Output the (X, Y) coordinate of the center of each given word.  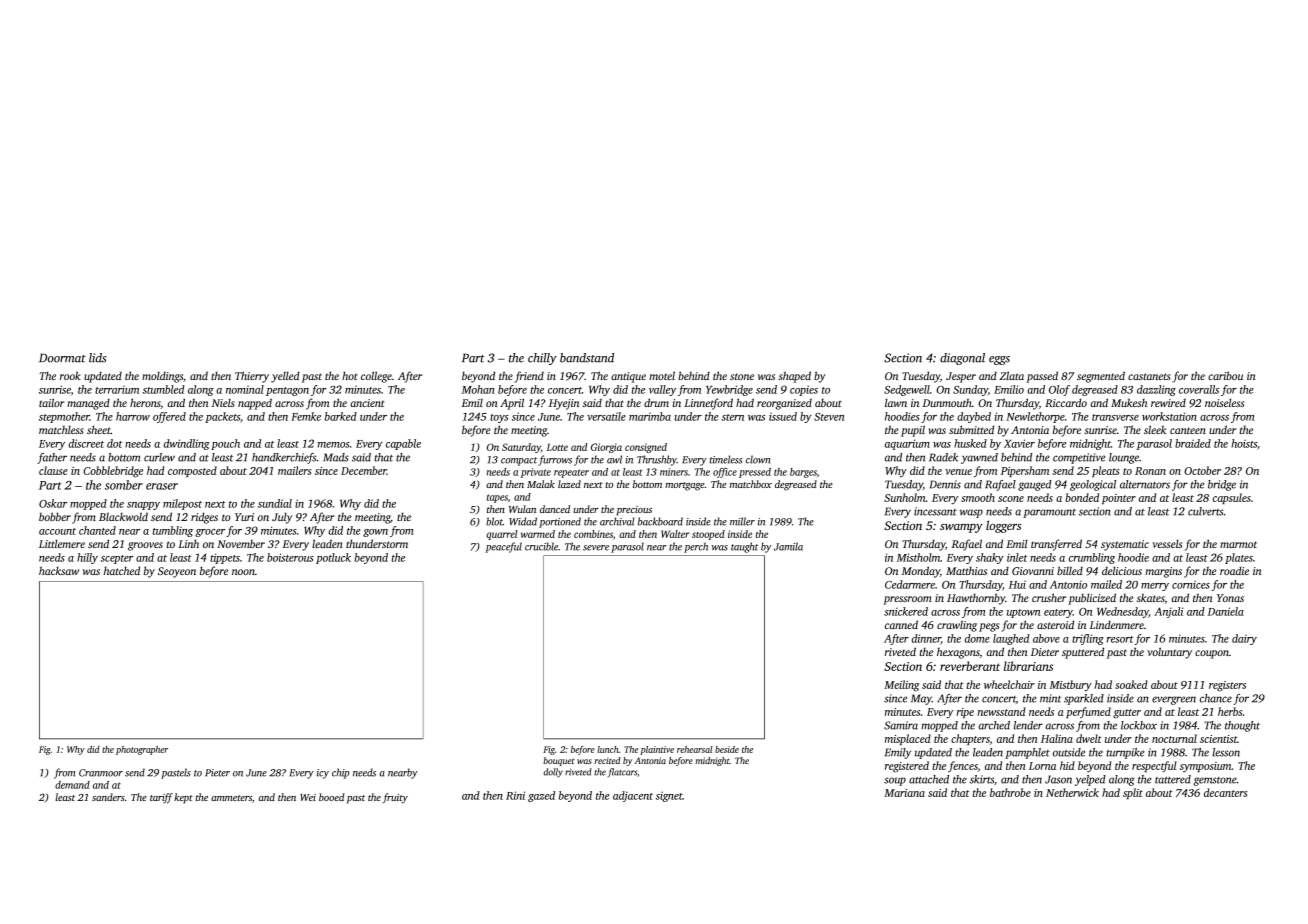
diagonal (962, 359)
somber (124, 485)
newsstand (1001, 711)
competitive (1079, 458)
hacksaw (59, 570)
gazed (541, 796)
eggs (999, 360)
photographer (142, 750)
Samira (901, 725)
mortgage (685, 486)
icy (323, 774)
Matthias (966, 571)
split (1133, 793)
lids (97, 358)
